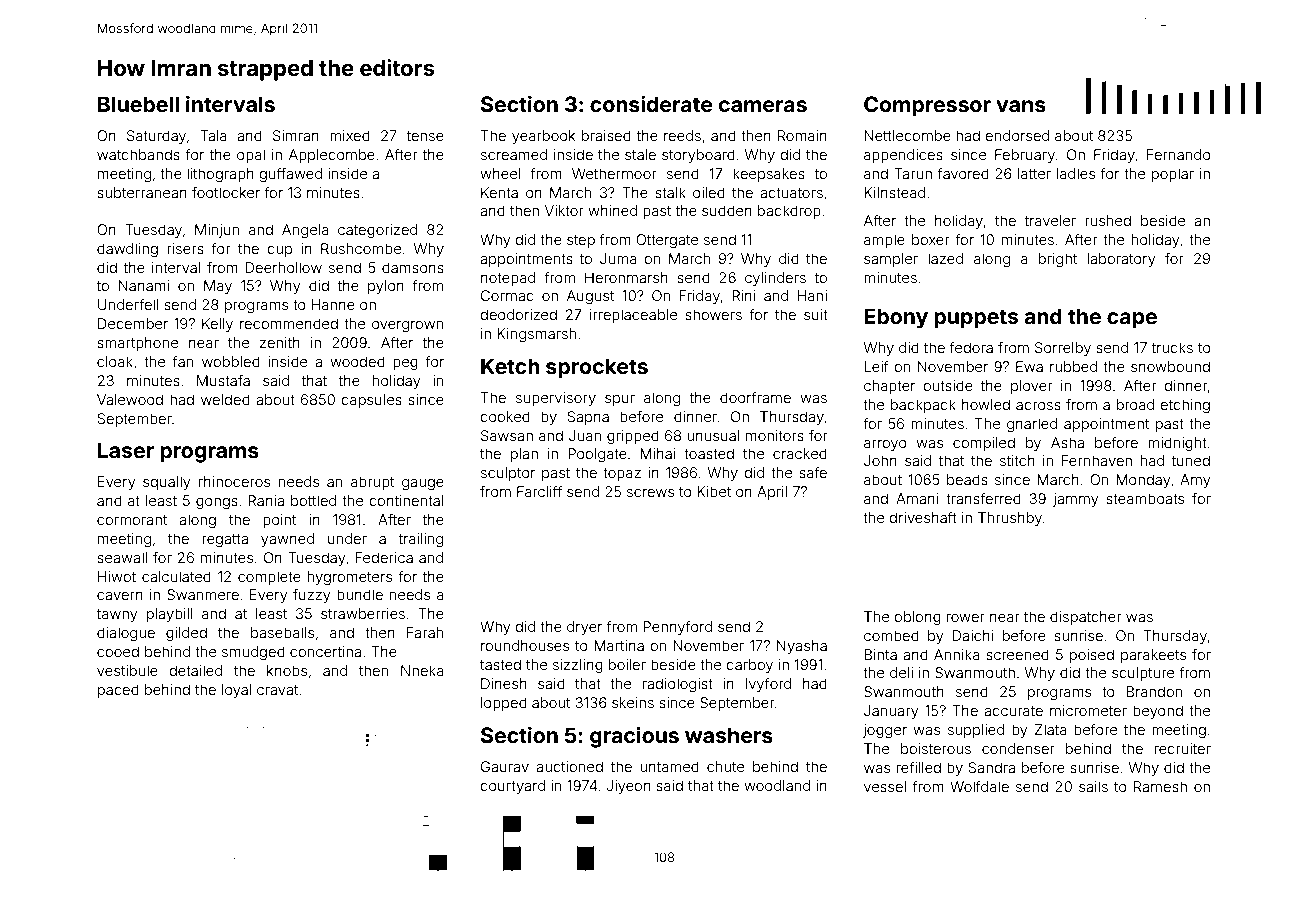  I want to click on Thrushby, so click(1010, 519).
